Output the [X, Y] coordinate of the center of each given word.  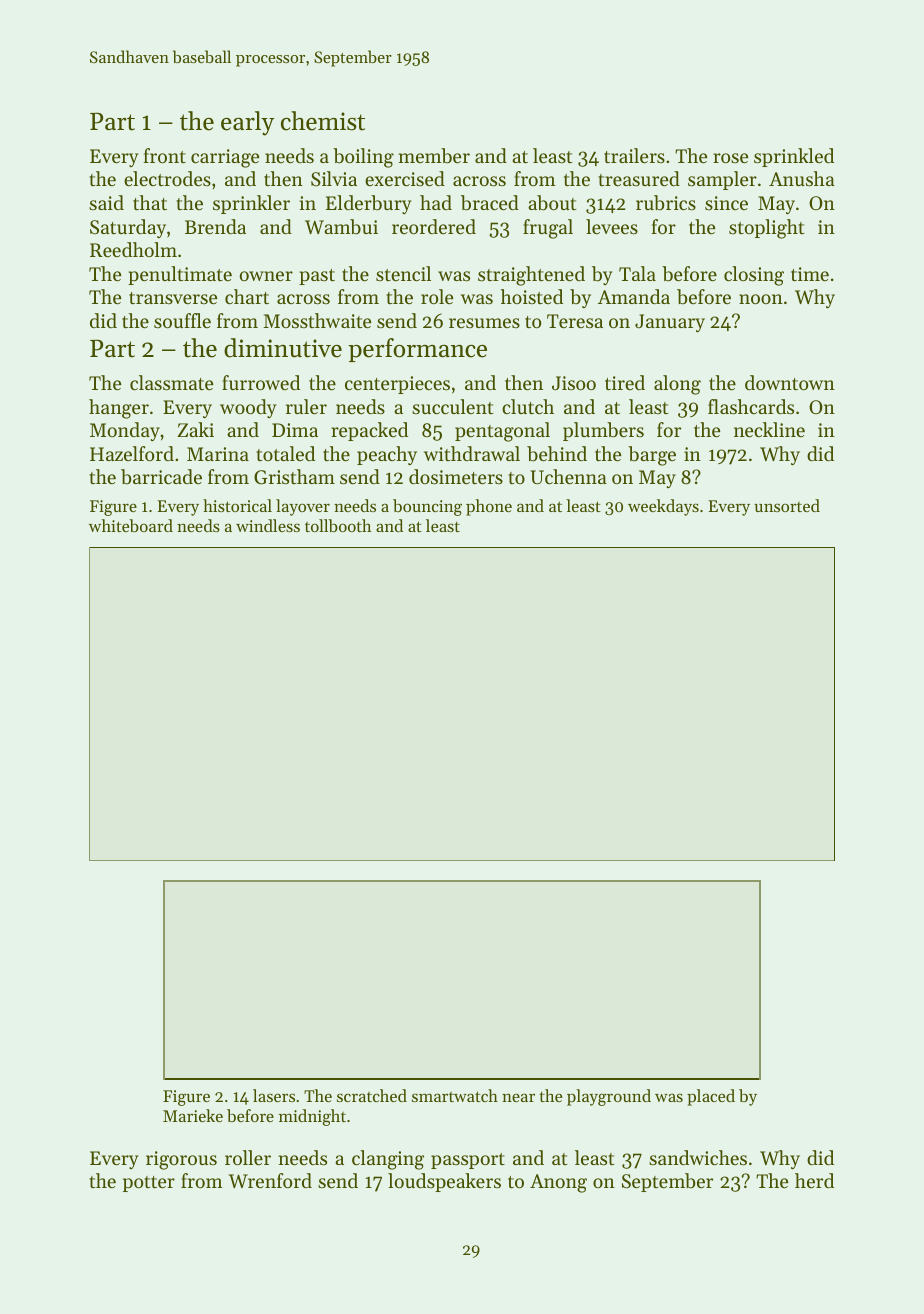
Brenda [215, 226]
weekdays [663, 507]
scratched [372, 1095]
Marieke [193, 1115]
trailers [634, 155]
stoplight [766, 229]
